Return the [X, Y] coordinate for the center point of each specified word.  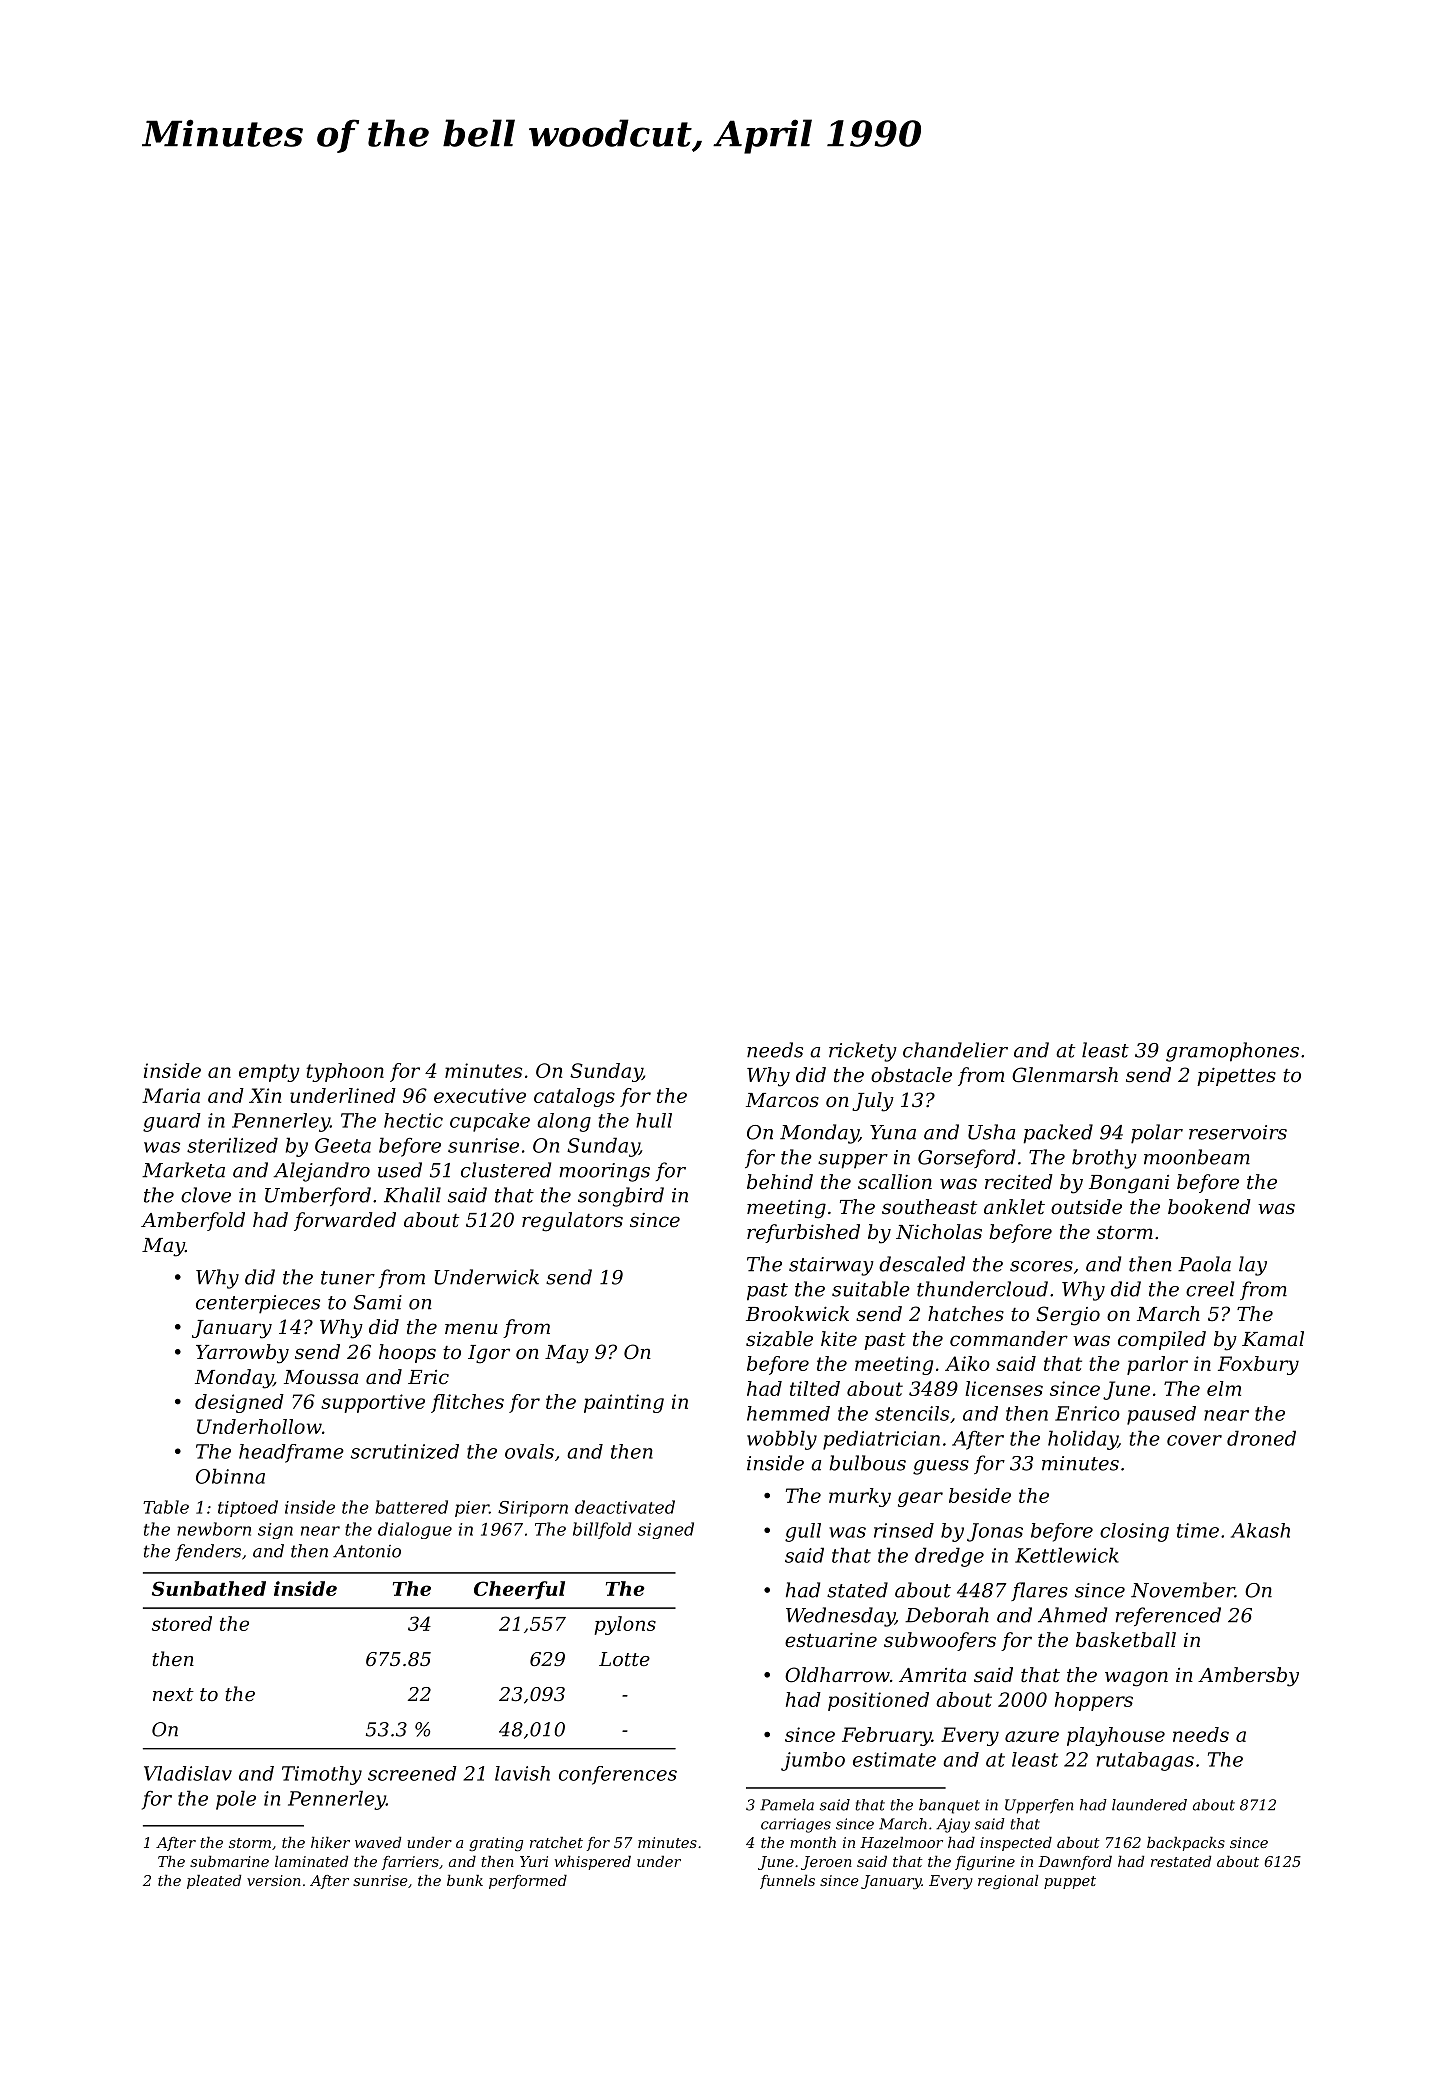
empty [269, 1073]
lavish [522, 1773]
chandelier [955, 1050]
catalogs [574, 1097]
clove [206, 1195]
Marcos [782, 1100]
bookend [1209, 1207]
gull [803, 1532]
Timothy [322, 1775]
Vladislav [188, 1773]
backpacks [1186, 1844]
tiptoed [248, 1508]
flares [1039, 1591]
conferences [618, 1775]
